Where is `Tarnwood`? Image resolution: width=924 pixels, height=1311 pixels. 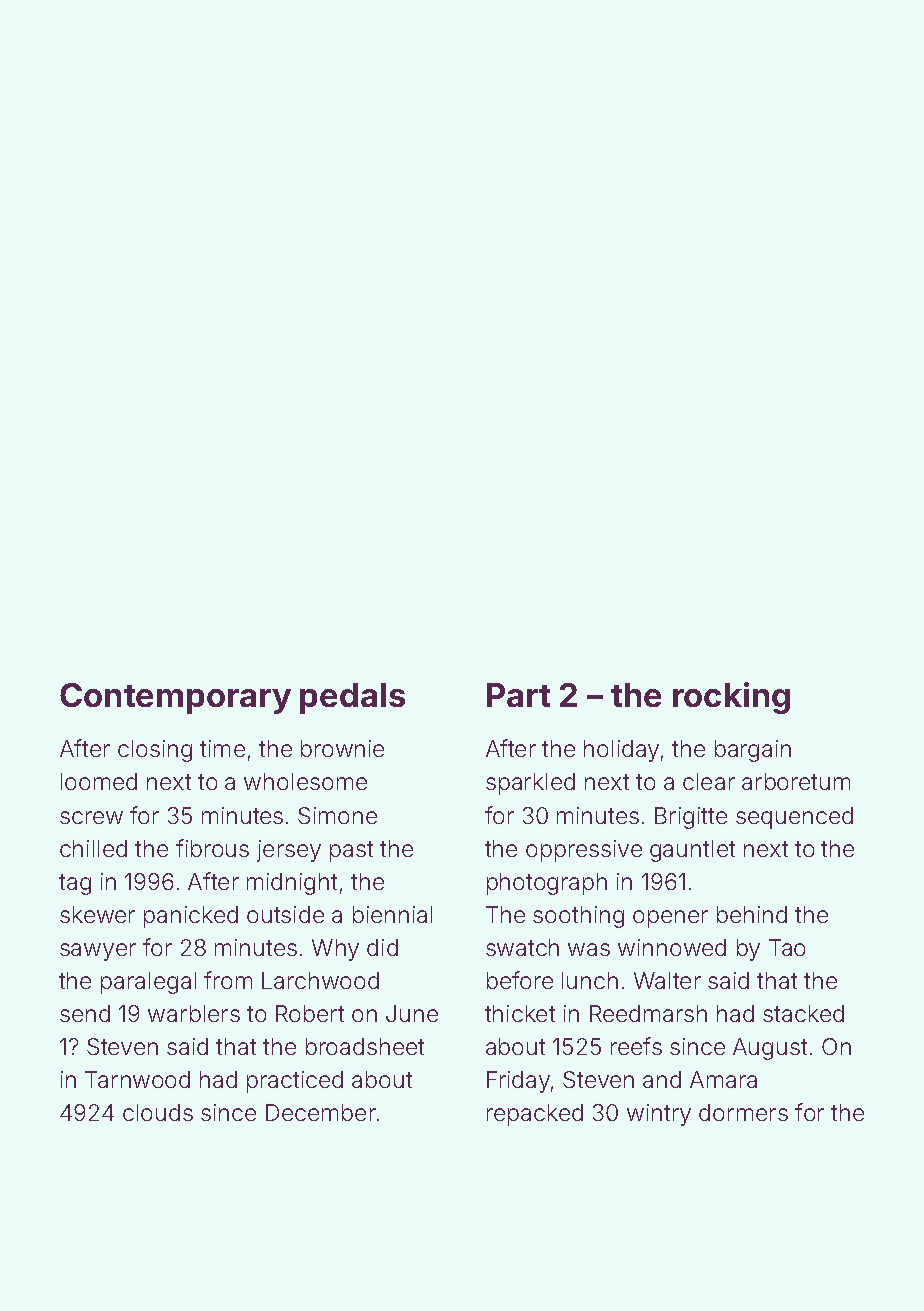
Tarnwood is located at coordinates (137, 1079).
